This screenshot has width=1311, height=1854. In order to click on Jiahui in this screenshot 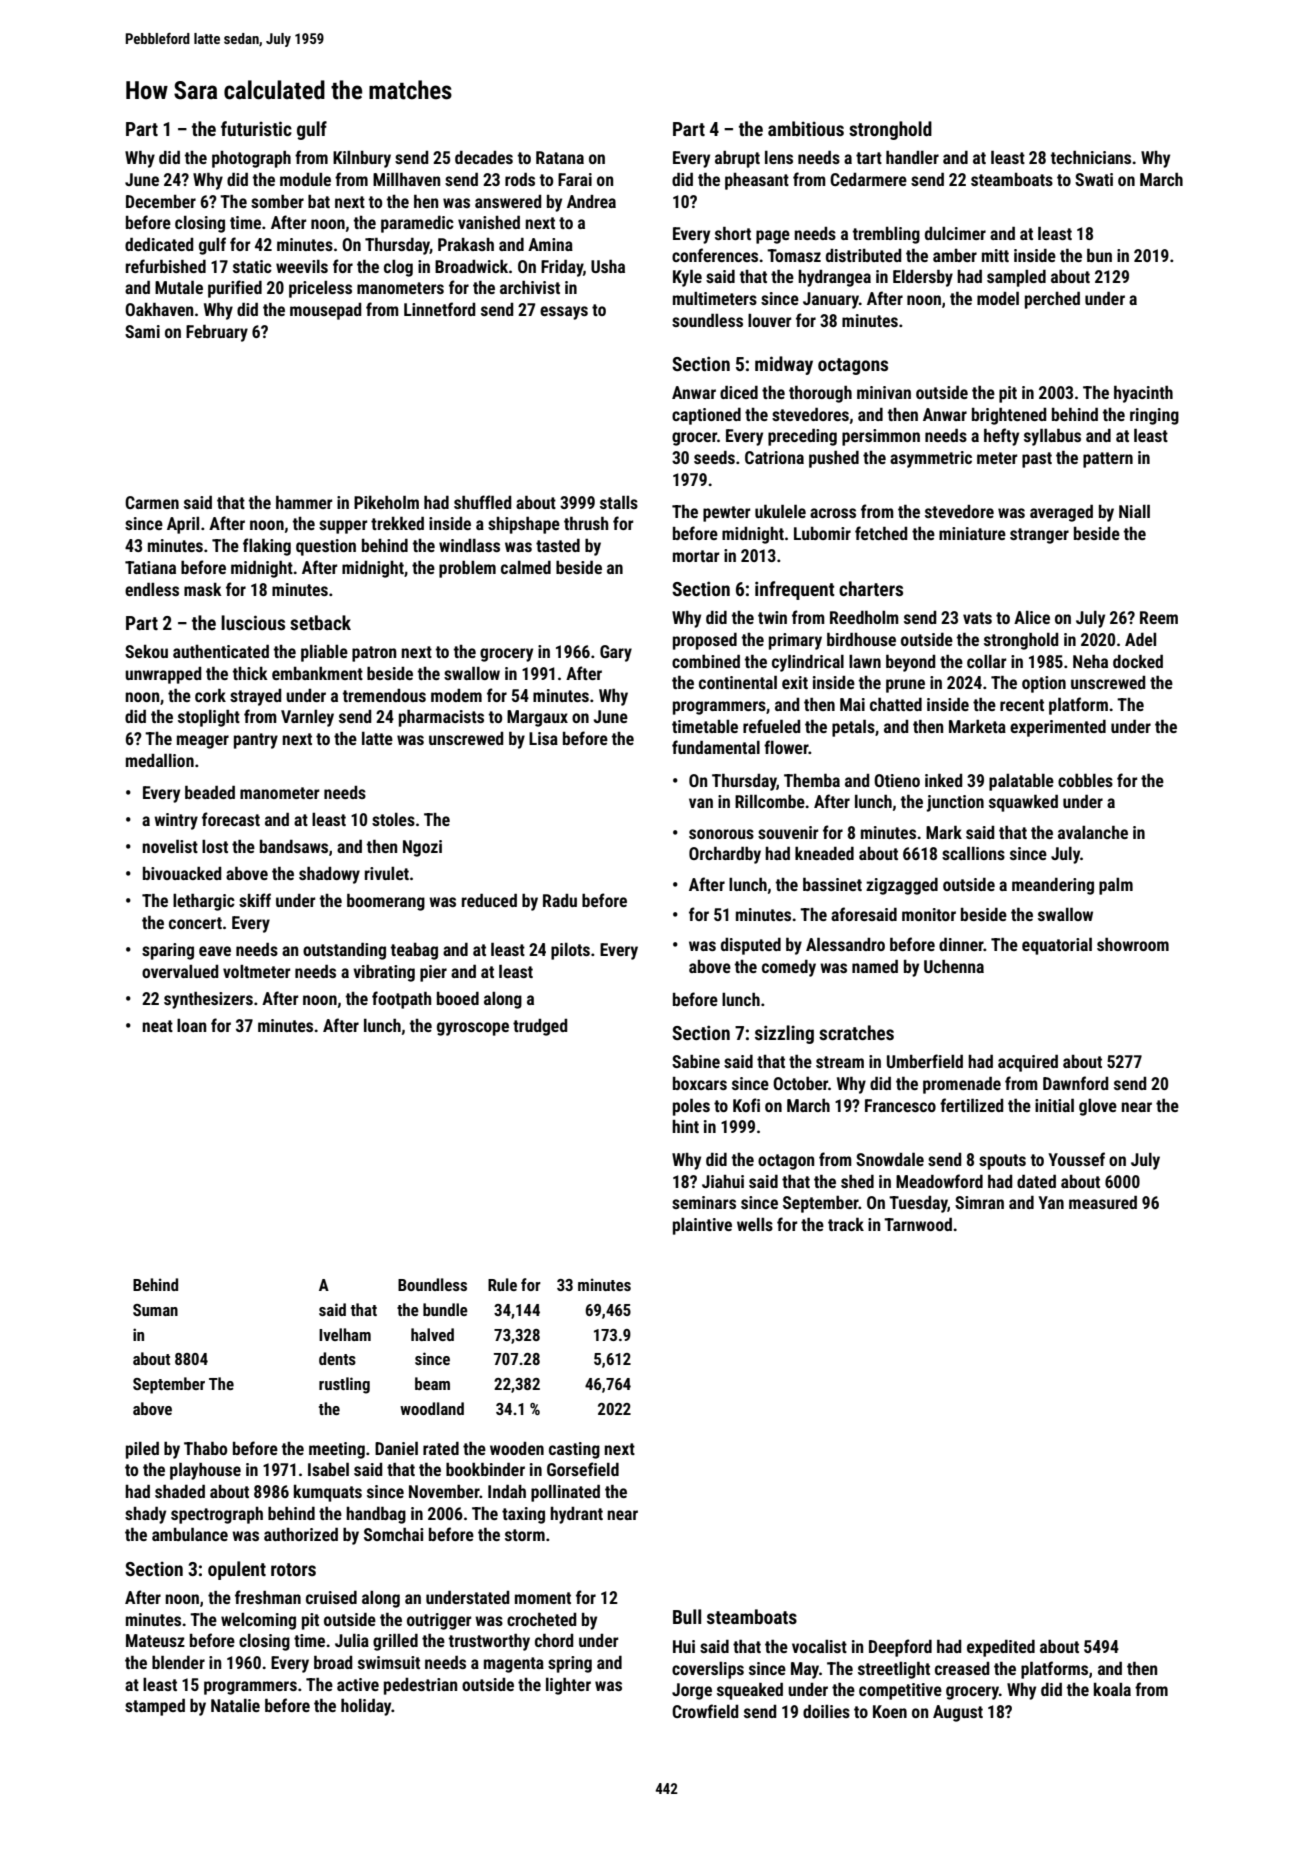, I will do `click(723, 1181)`.
